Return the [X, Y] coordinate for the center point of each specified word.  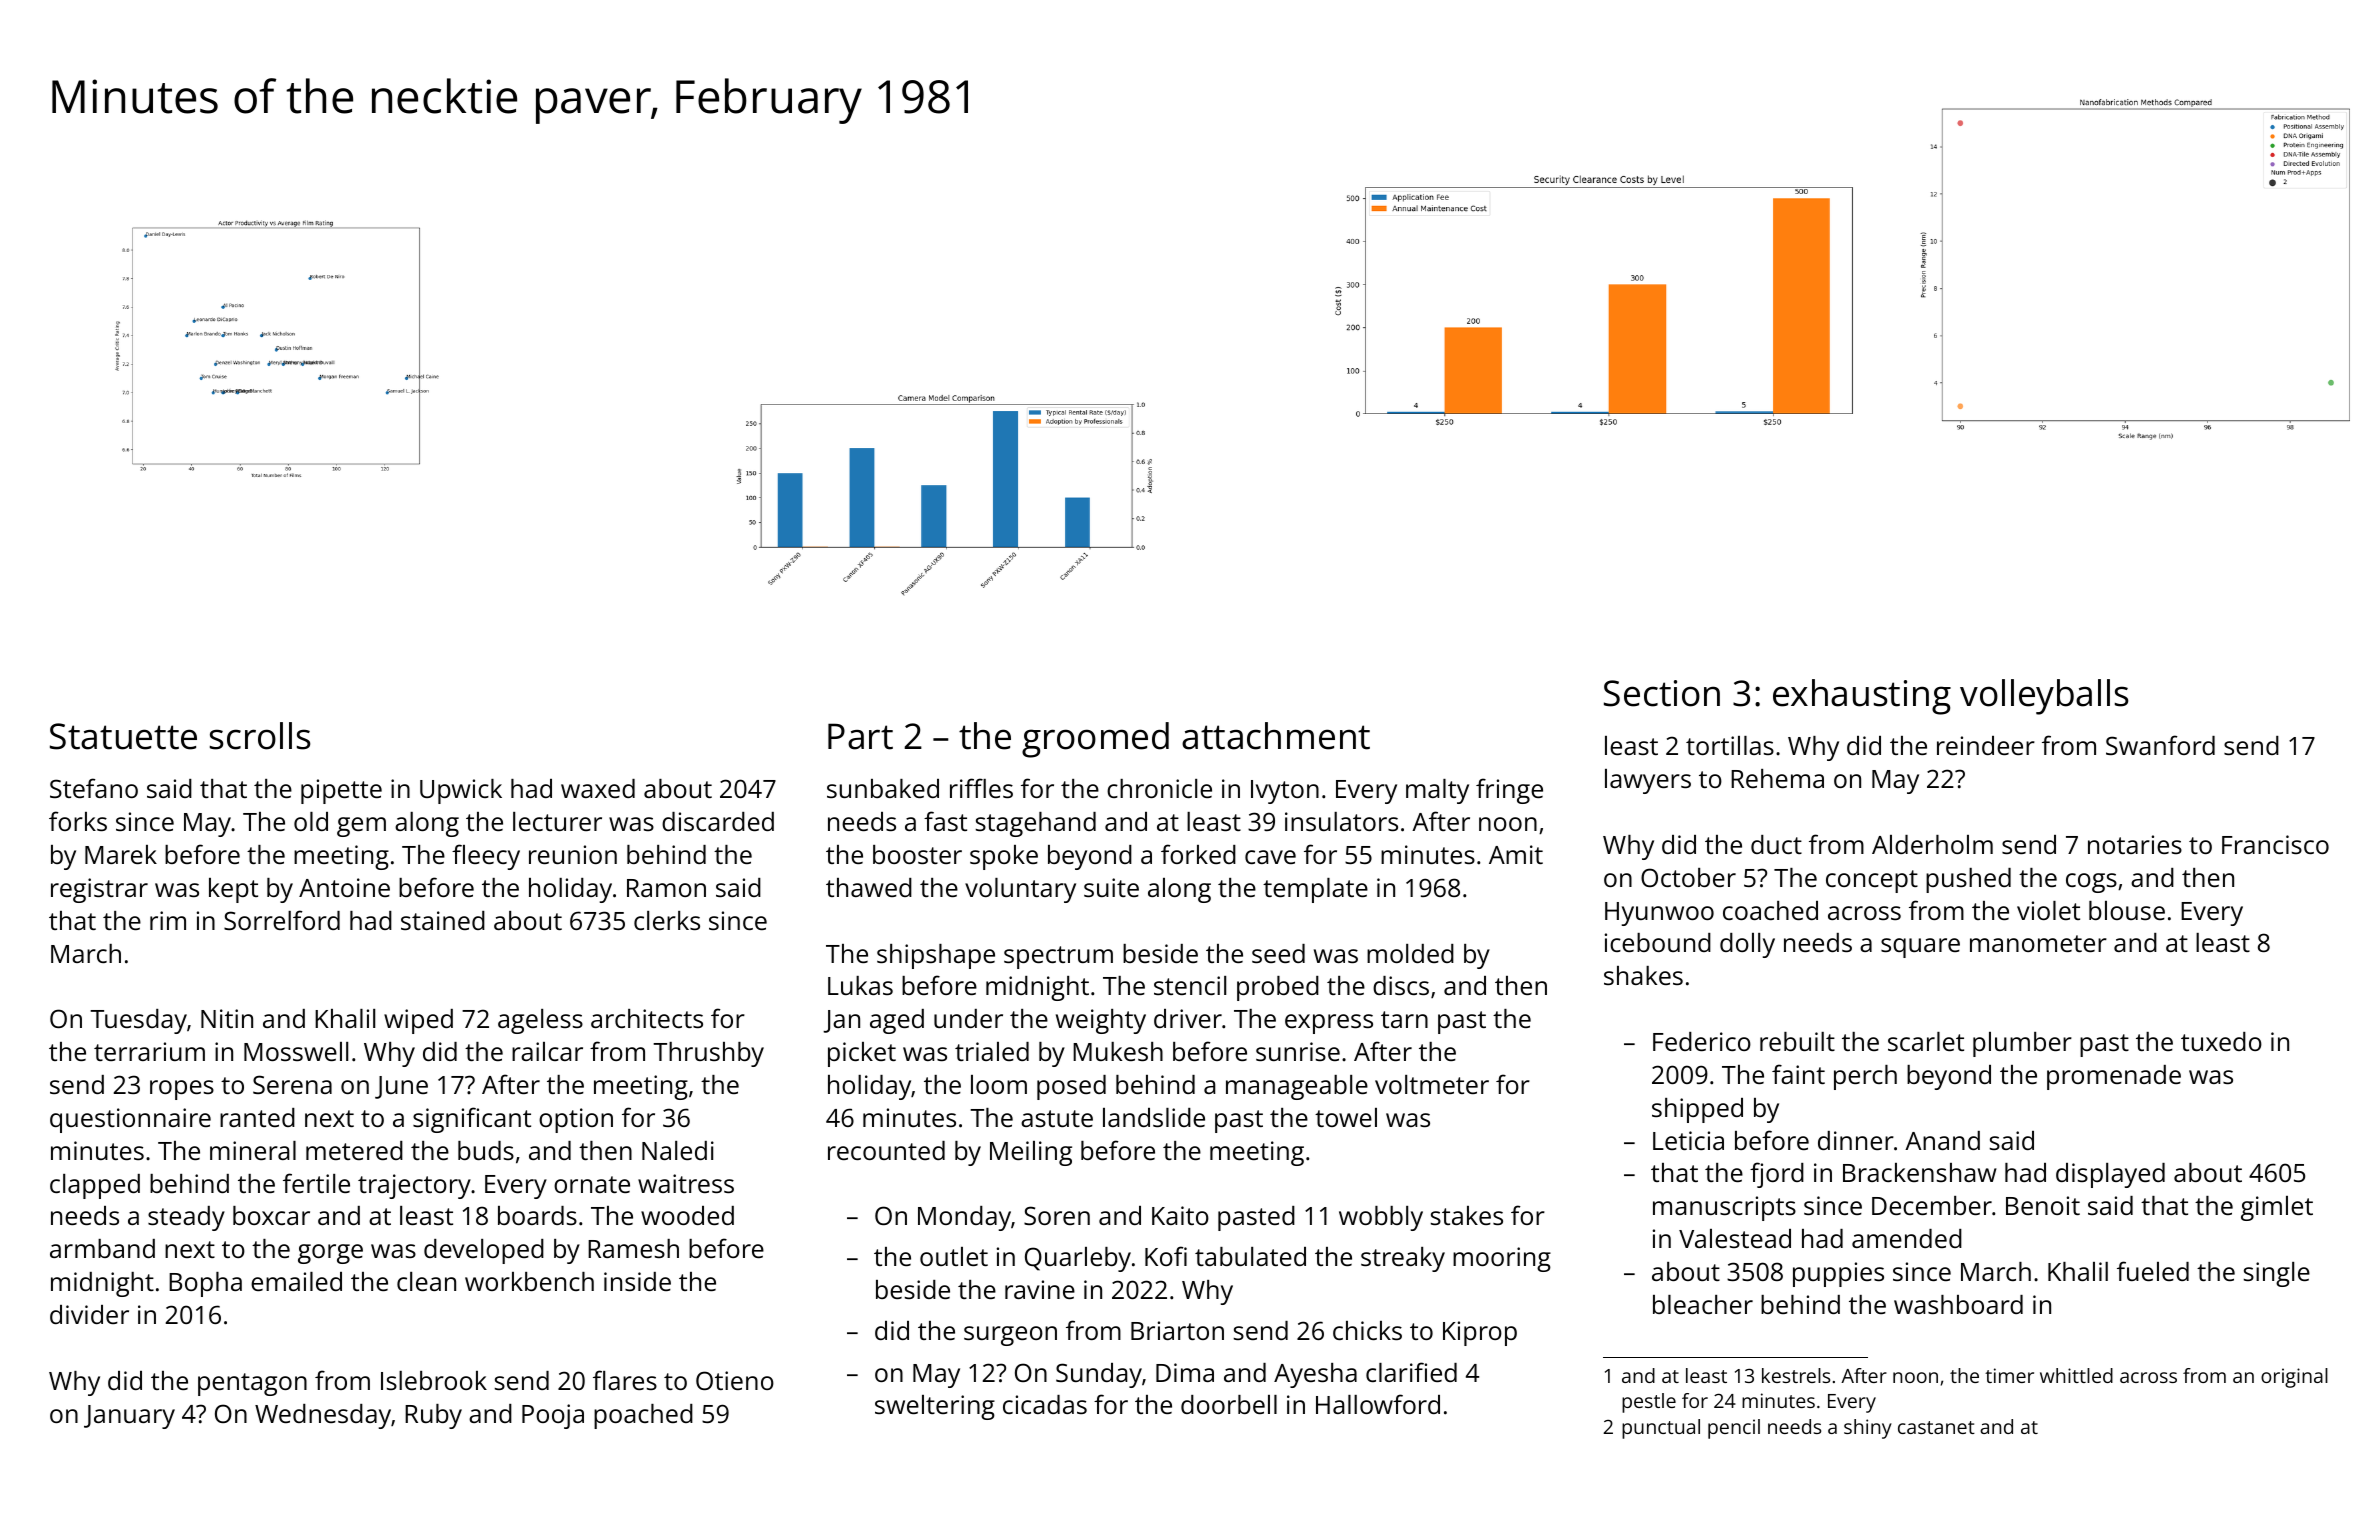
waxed [598, 788]
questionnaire [130, 1120]
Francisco [2275, 844]
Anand [1942, 1140]
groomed [1095, 740]
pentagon [252, 1384]
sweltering [935, 1407]
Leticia [1688, 1140]
